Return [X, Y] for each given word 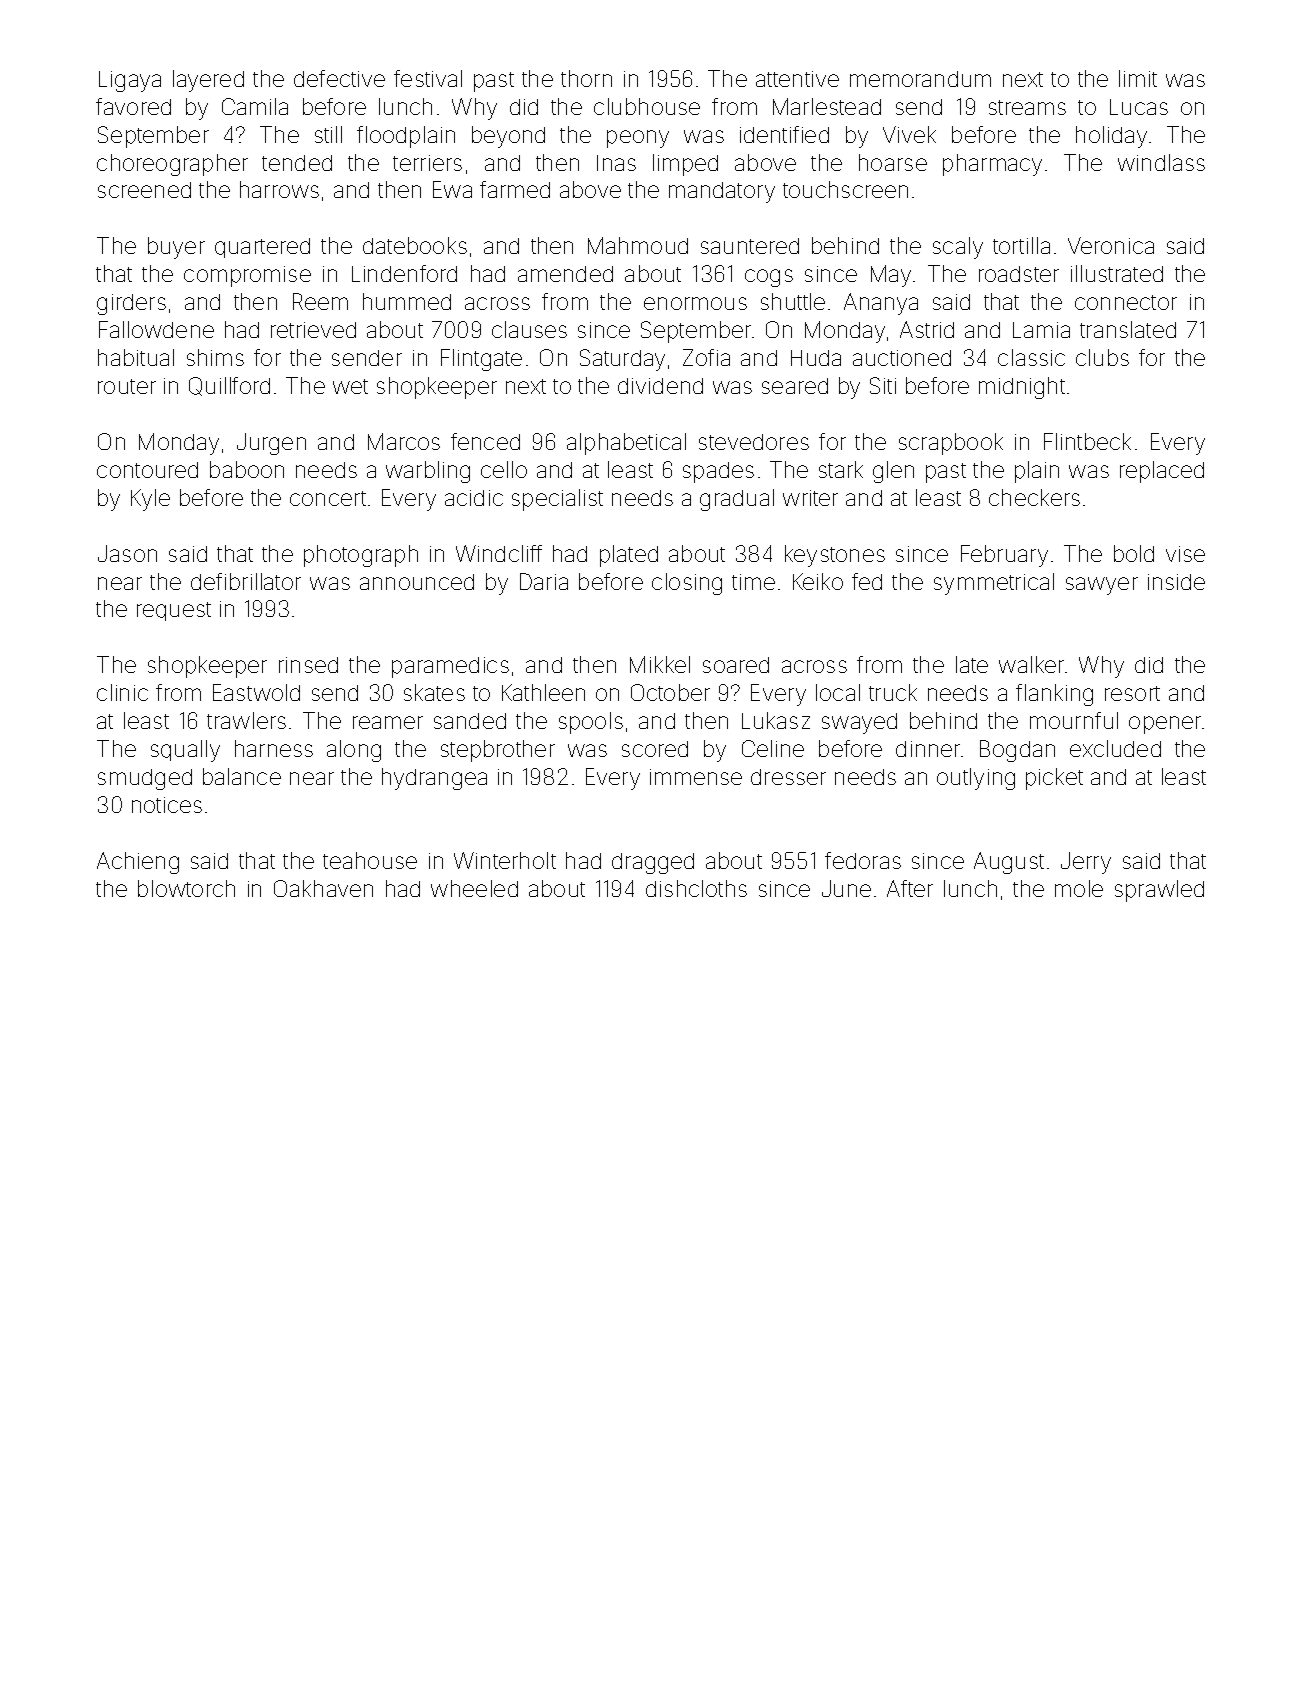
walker [1031, 664]
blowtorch [186, 888]
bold [1134, 553]
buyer [176, 248]
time [753, 582]
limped [685, 165]
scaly [958, 248]
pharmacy [992, 165]
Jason [127, 553]
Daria [544, 581]
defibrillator [246, 581]
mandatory [722, 192]
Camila [255, 106]
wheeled [474, 888]
